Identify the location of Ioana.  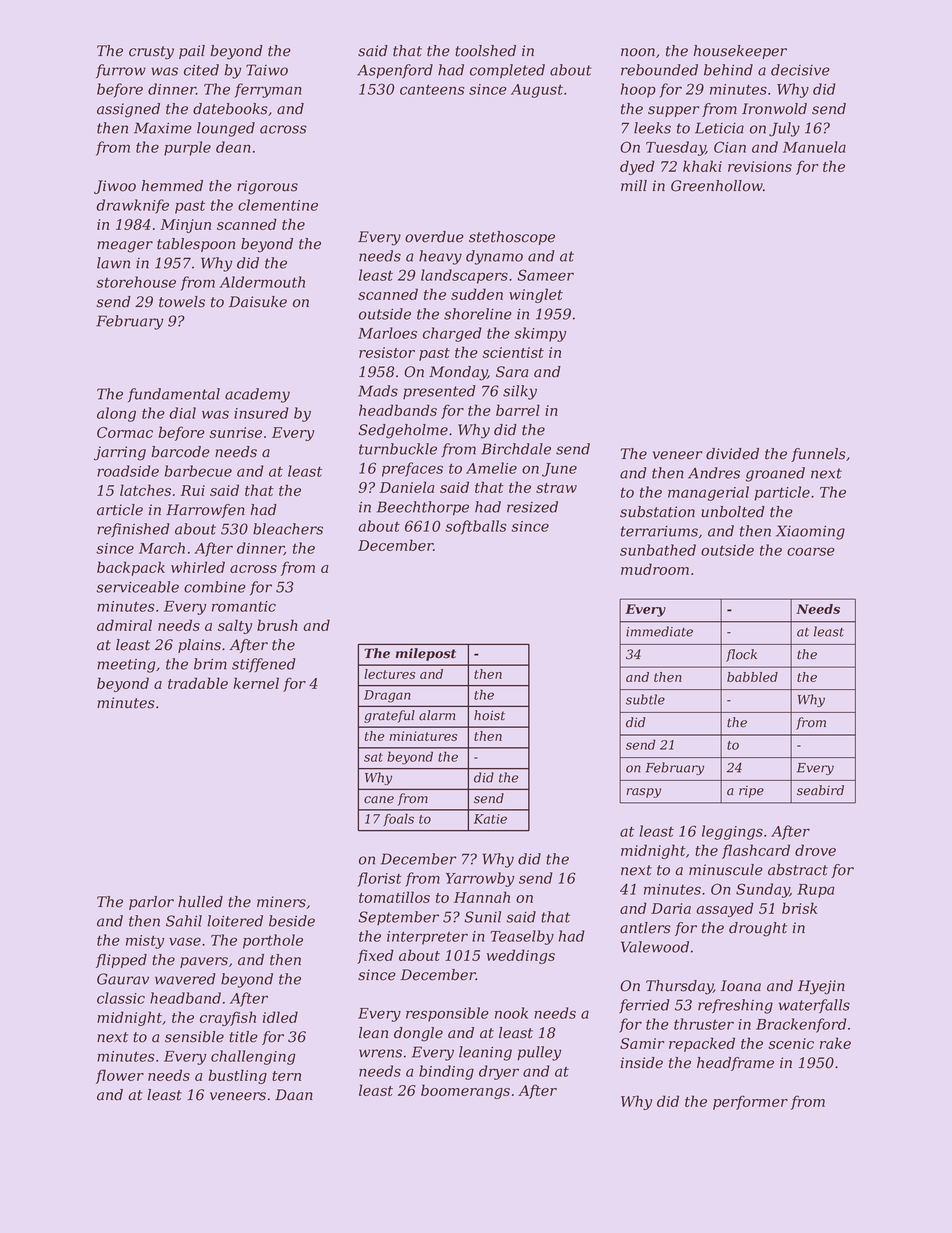
(741, 986).
